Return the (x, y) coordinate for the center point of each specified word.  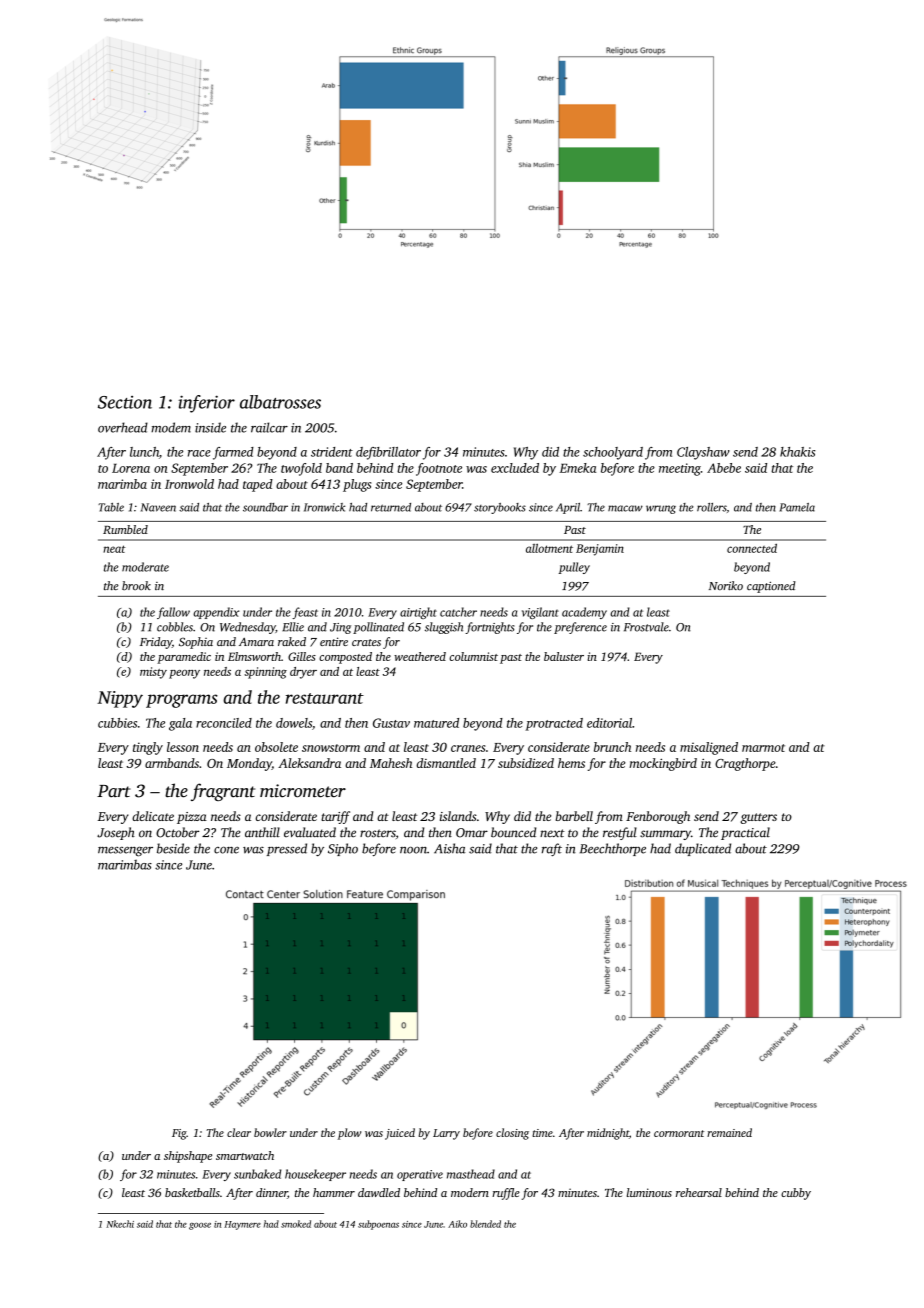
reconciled (224, 723)
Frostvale (646, 627)
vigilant (540, 613)
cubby (796, 1194)
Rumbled (125, 529)
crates (366, 642)
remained (729, 1132)
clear (239, 1132)
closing (512, 1134)
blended (485, 1224)
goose (200, 1226)
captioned (771, 587)
